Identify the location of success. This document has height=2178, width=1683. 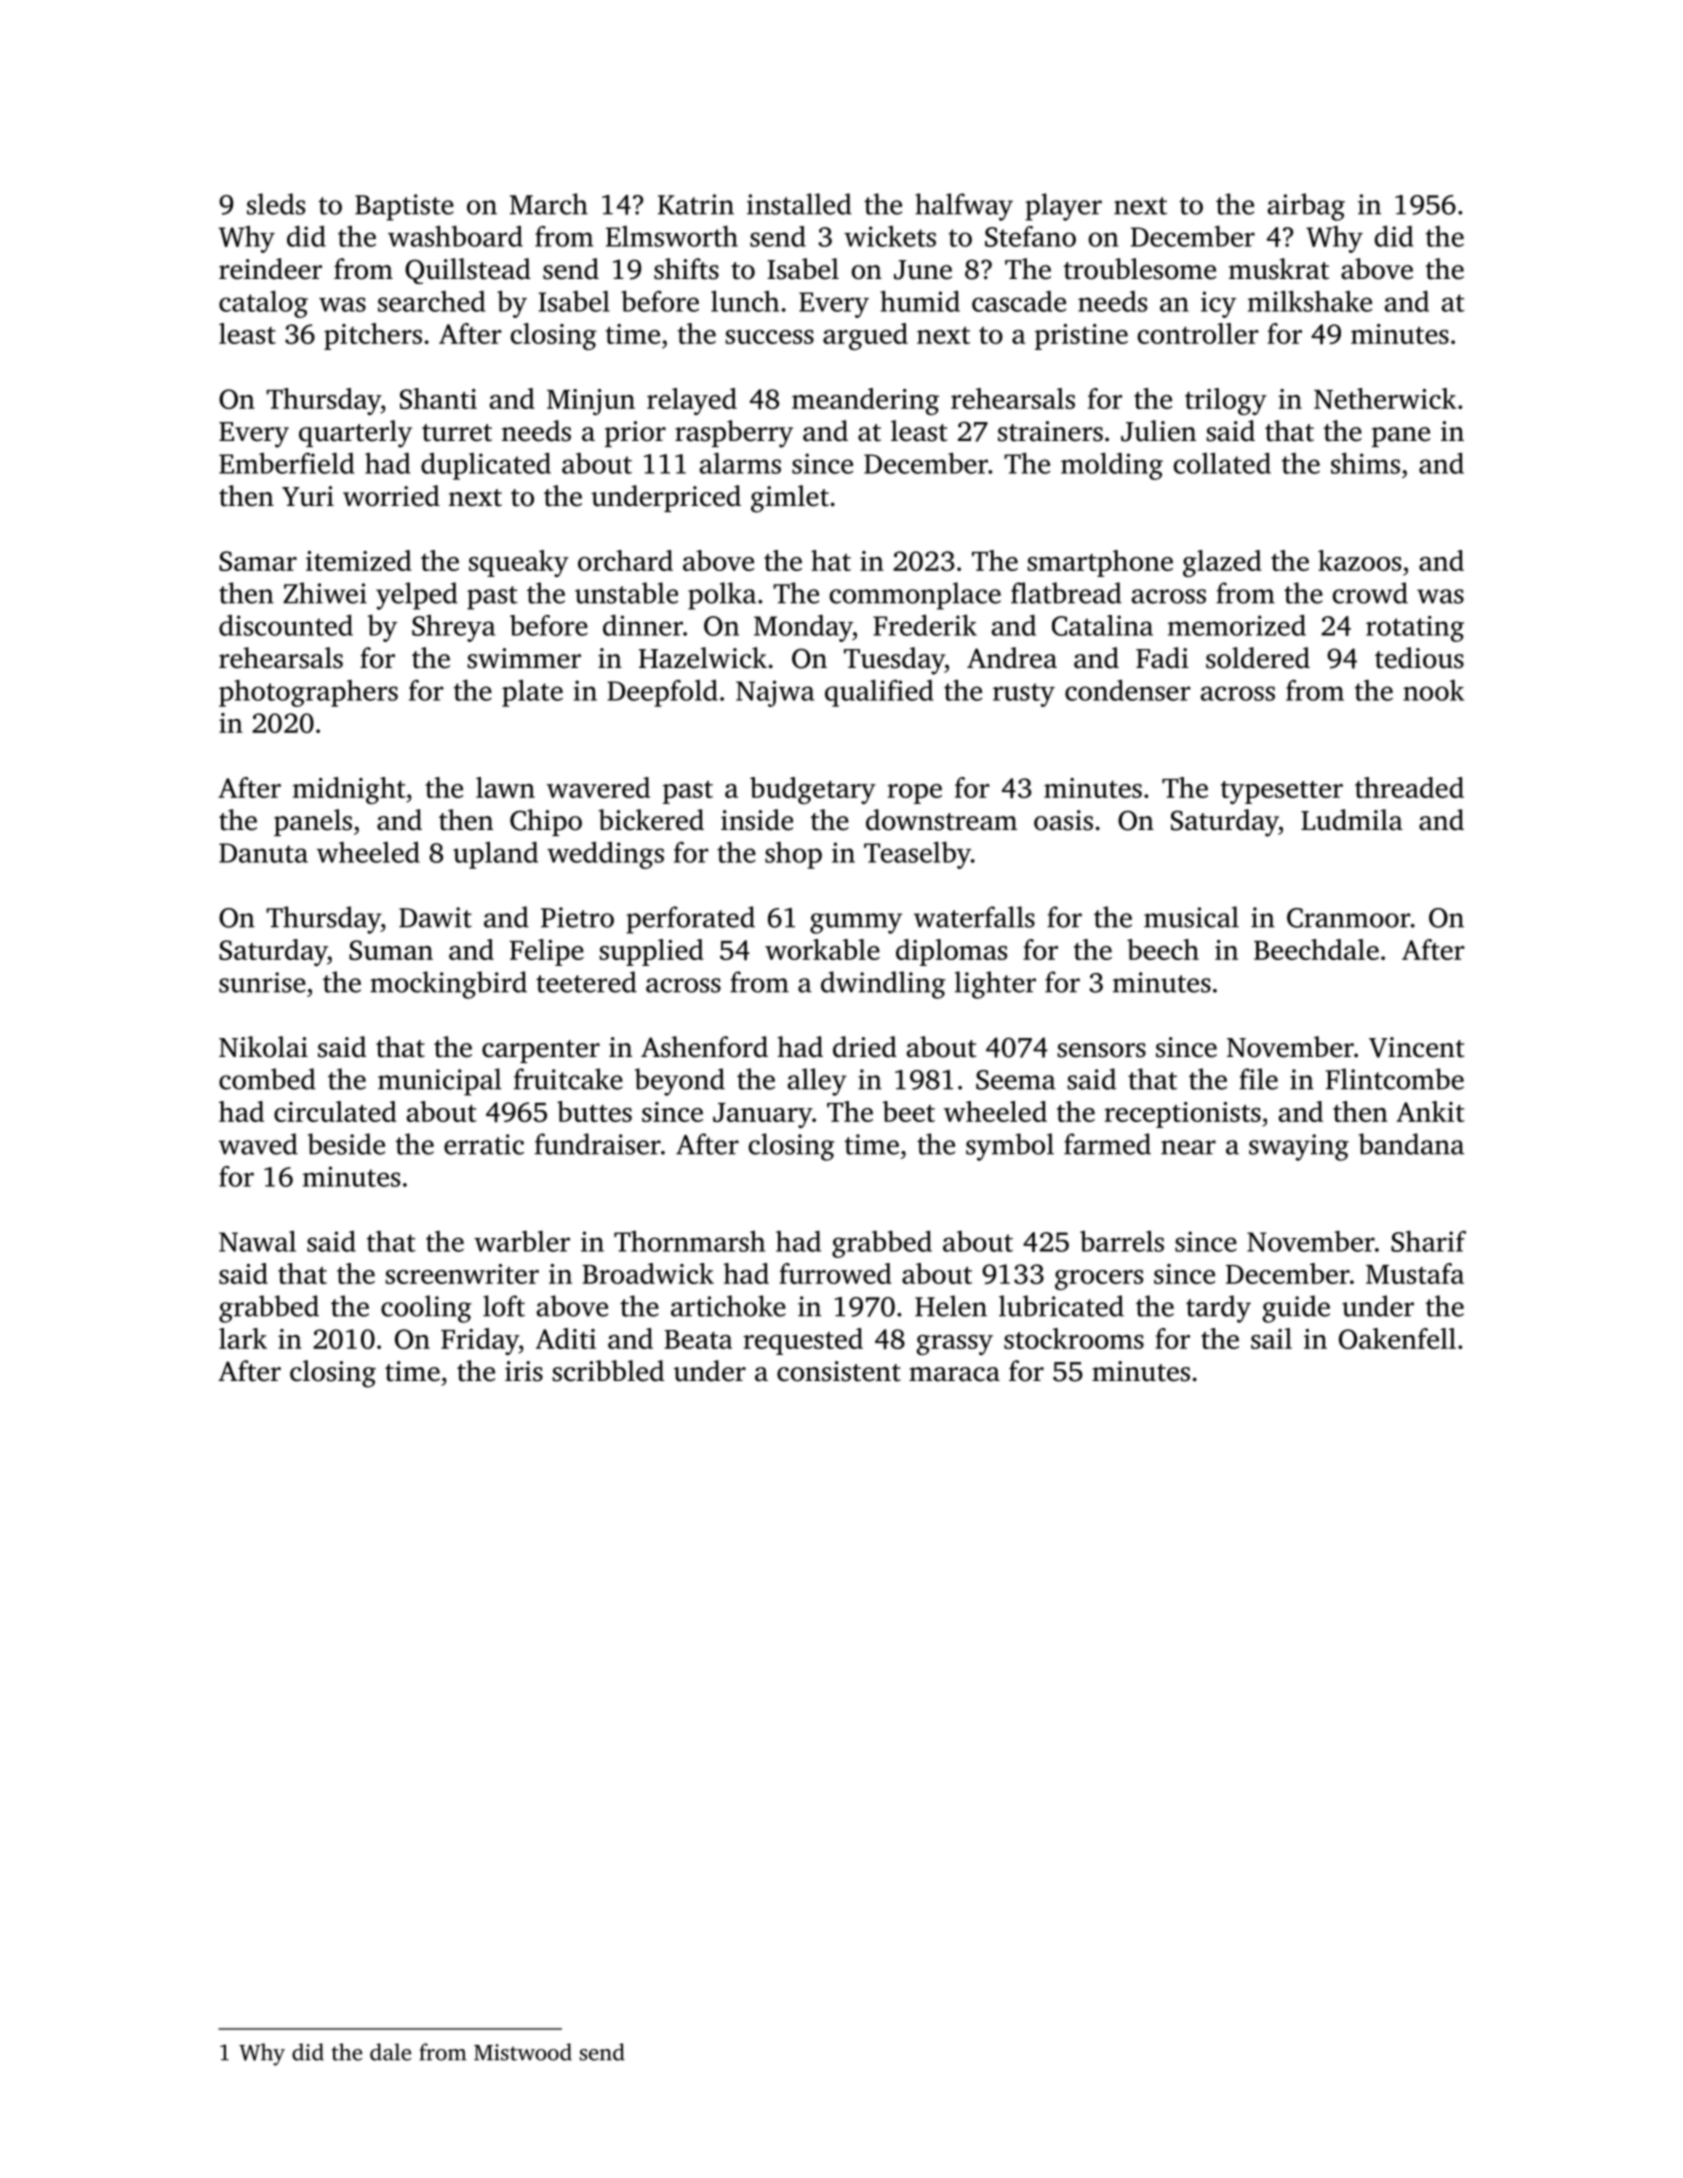
(769, 337).
